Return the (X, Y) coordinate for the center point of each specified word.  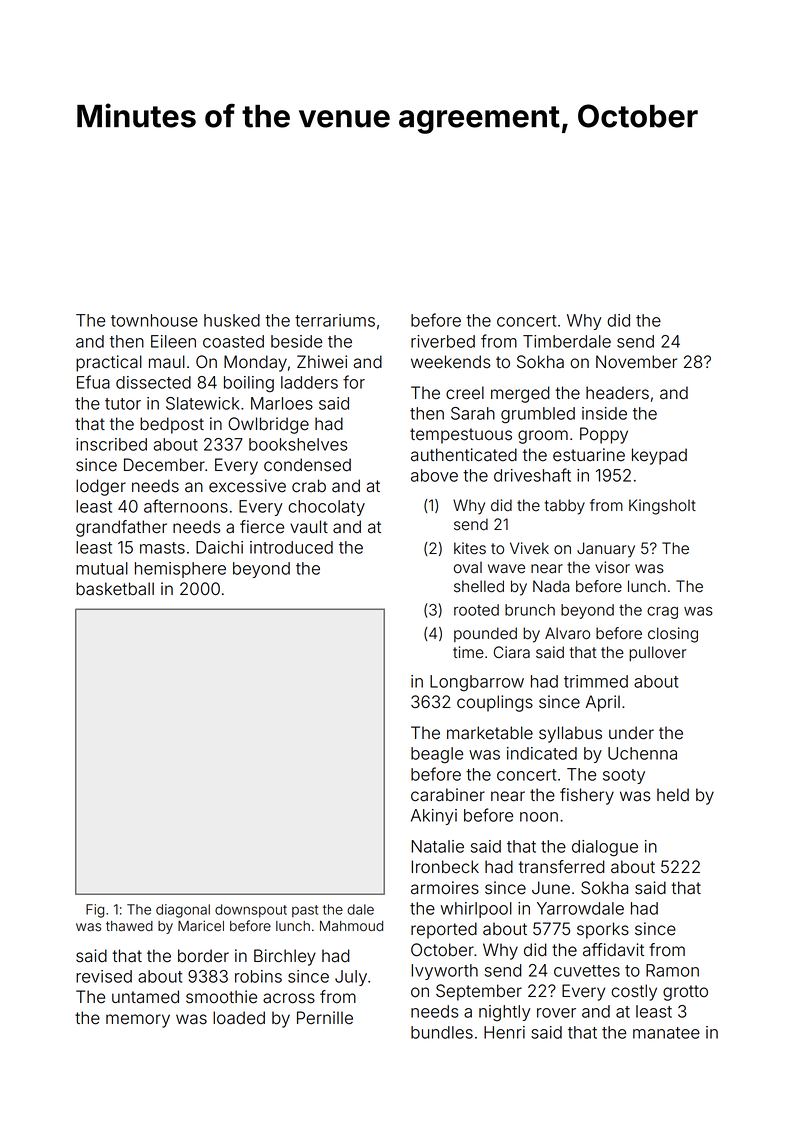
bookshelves (298, 444)
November (636, 362)
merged (520, 394)
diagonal (183, 911)
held (673, 795)
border (203, 956)
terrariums (335, 320)
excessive (247, 486)
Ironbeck (445, 867)
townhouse (154, 320)
